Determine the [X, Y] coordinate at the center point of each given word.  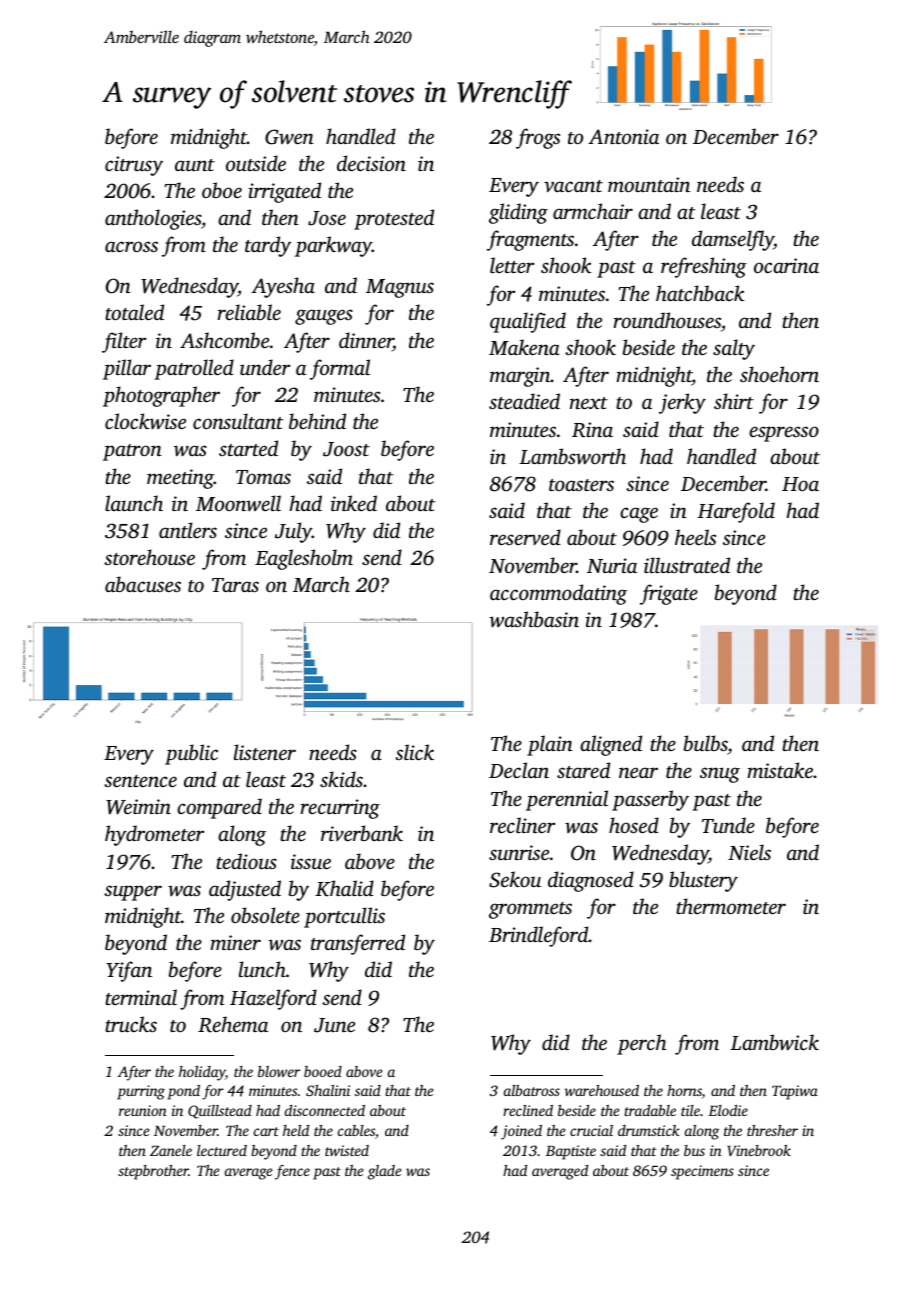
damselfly [733, 240]
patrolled [194, 369]
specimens [702, 1172]
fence [292, 1172]
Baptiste [571, 1152]
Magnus [400, 288]
